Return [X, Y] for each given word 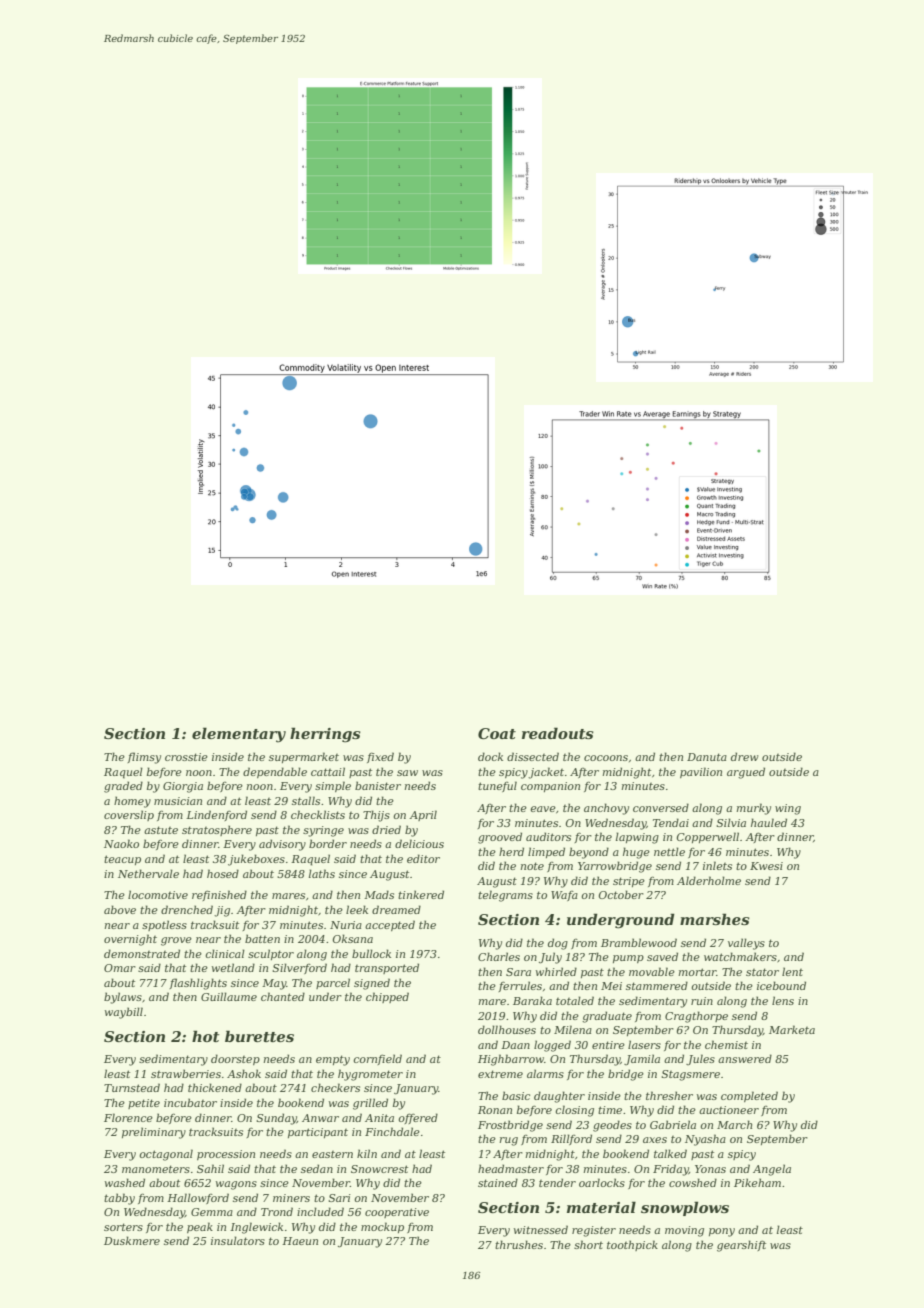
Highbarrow [511, 1060]
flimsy [144, 758]
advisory [282, 845]
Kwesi [766, 866]
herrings [325, 735]
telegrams [505, 896]
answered [745, 1058]
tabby [119, 1199]
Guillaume [229, 996]
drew [745, 756]
